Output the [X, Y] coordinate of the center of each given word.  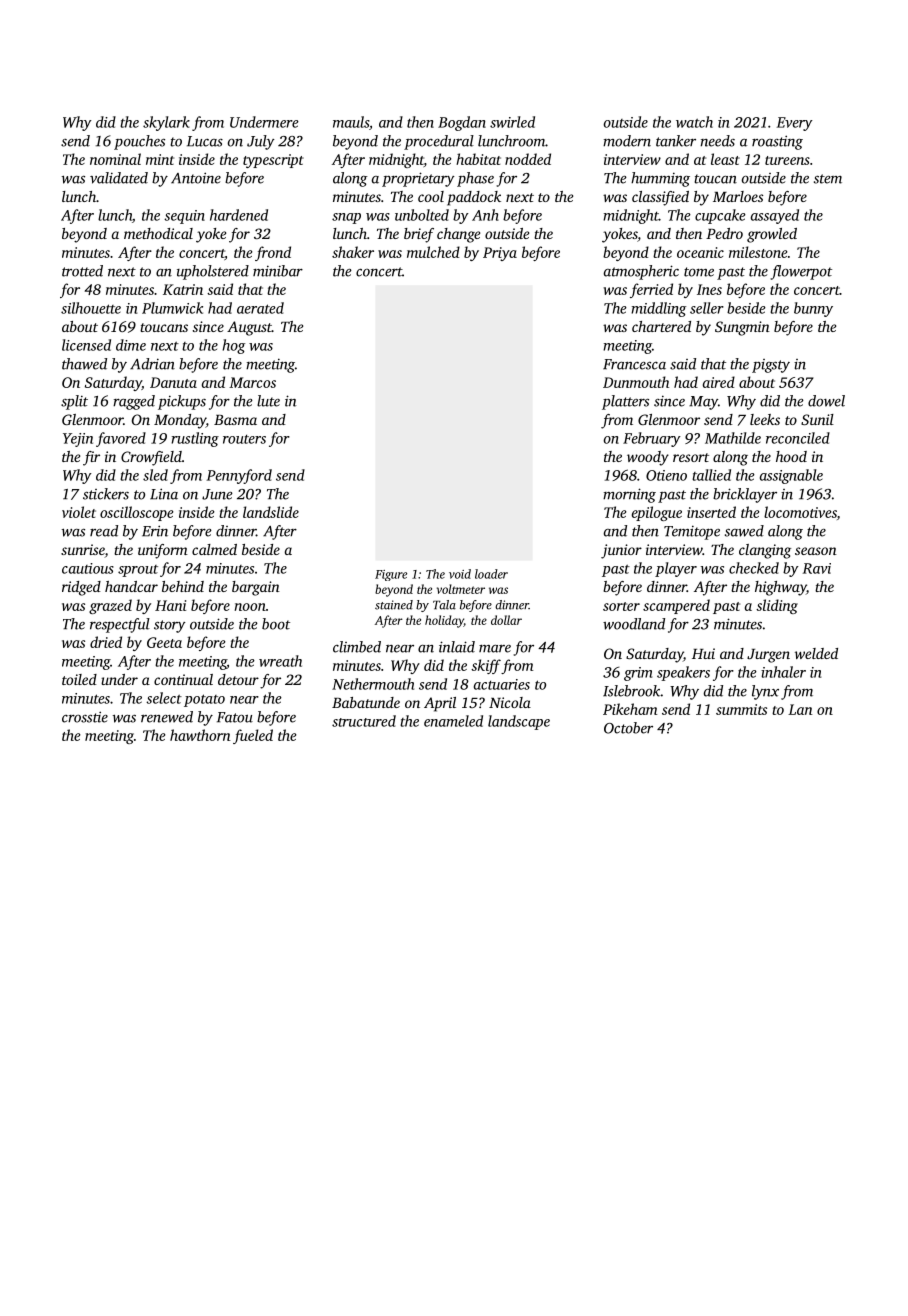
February [652, 439]
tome [699, 272]
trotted [82, 271]
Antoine [196, 178]
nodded [528, 159]
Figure [391, 575]
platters [625, 402]
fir [91, 458]
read [104, 531]
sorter [621, 606]
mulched [433, 252]
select [164, 698]
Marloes [738, 196]
